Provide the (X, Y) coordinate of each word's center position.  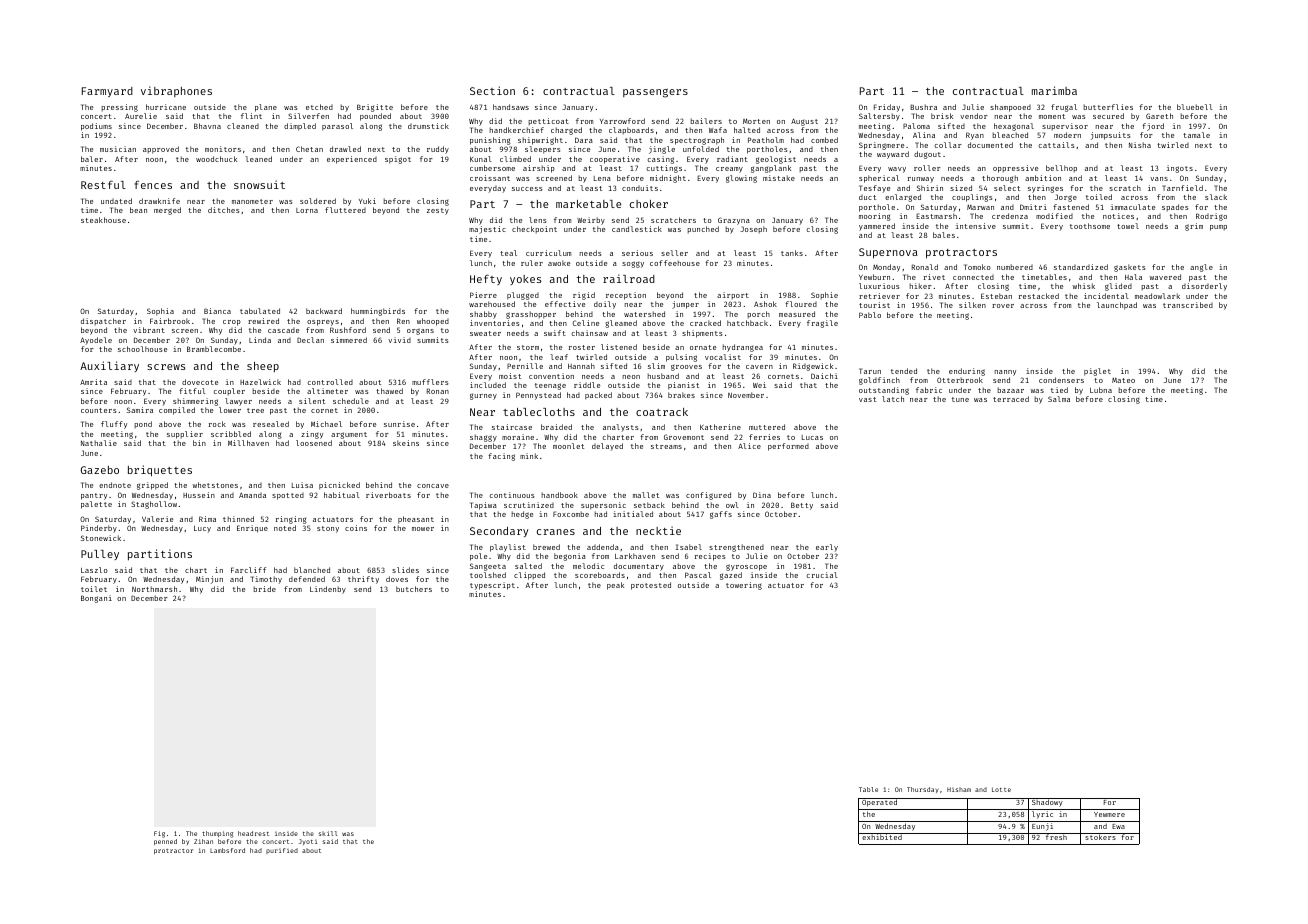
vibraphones (176, 91)
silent (312, 401)
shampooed (1010, 108)
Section (492, 90)
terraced (1011, 399)
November (746, 395)
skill (328, 833)
